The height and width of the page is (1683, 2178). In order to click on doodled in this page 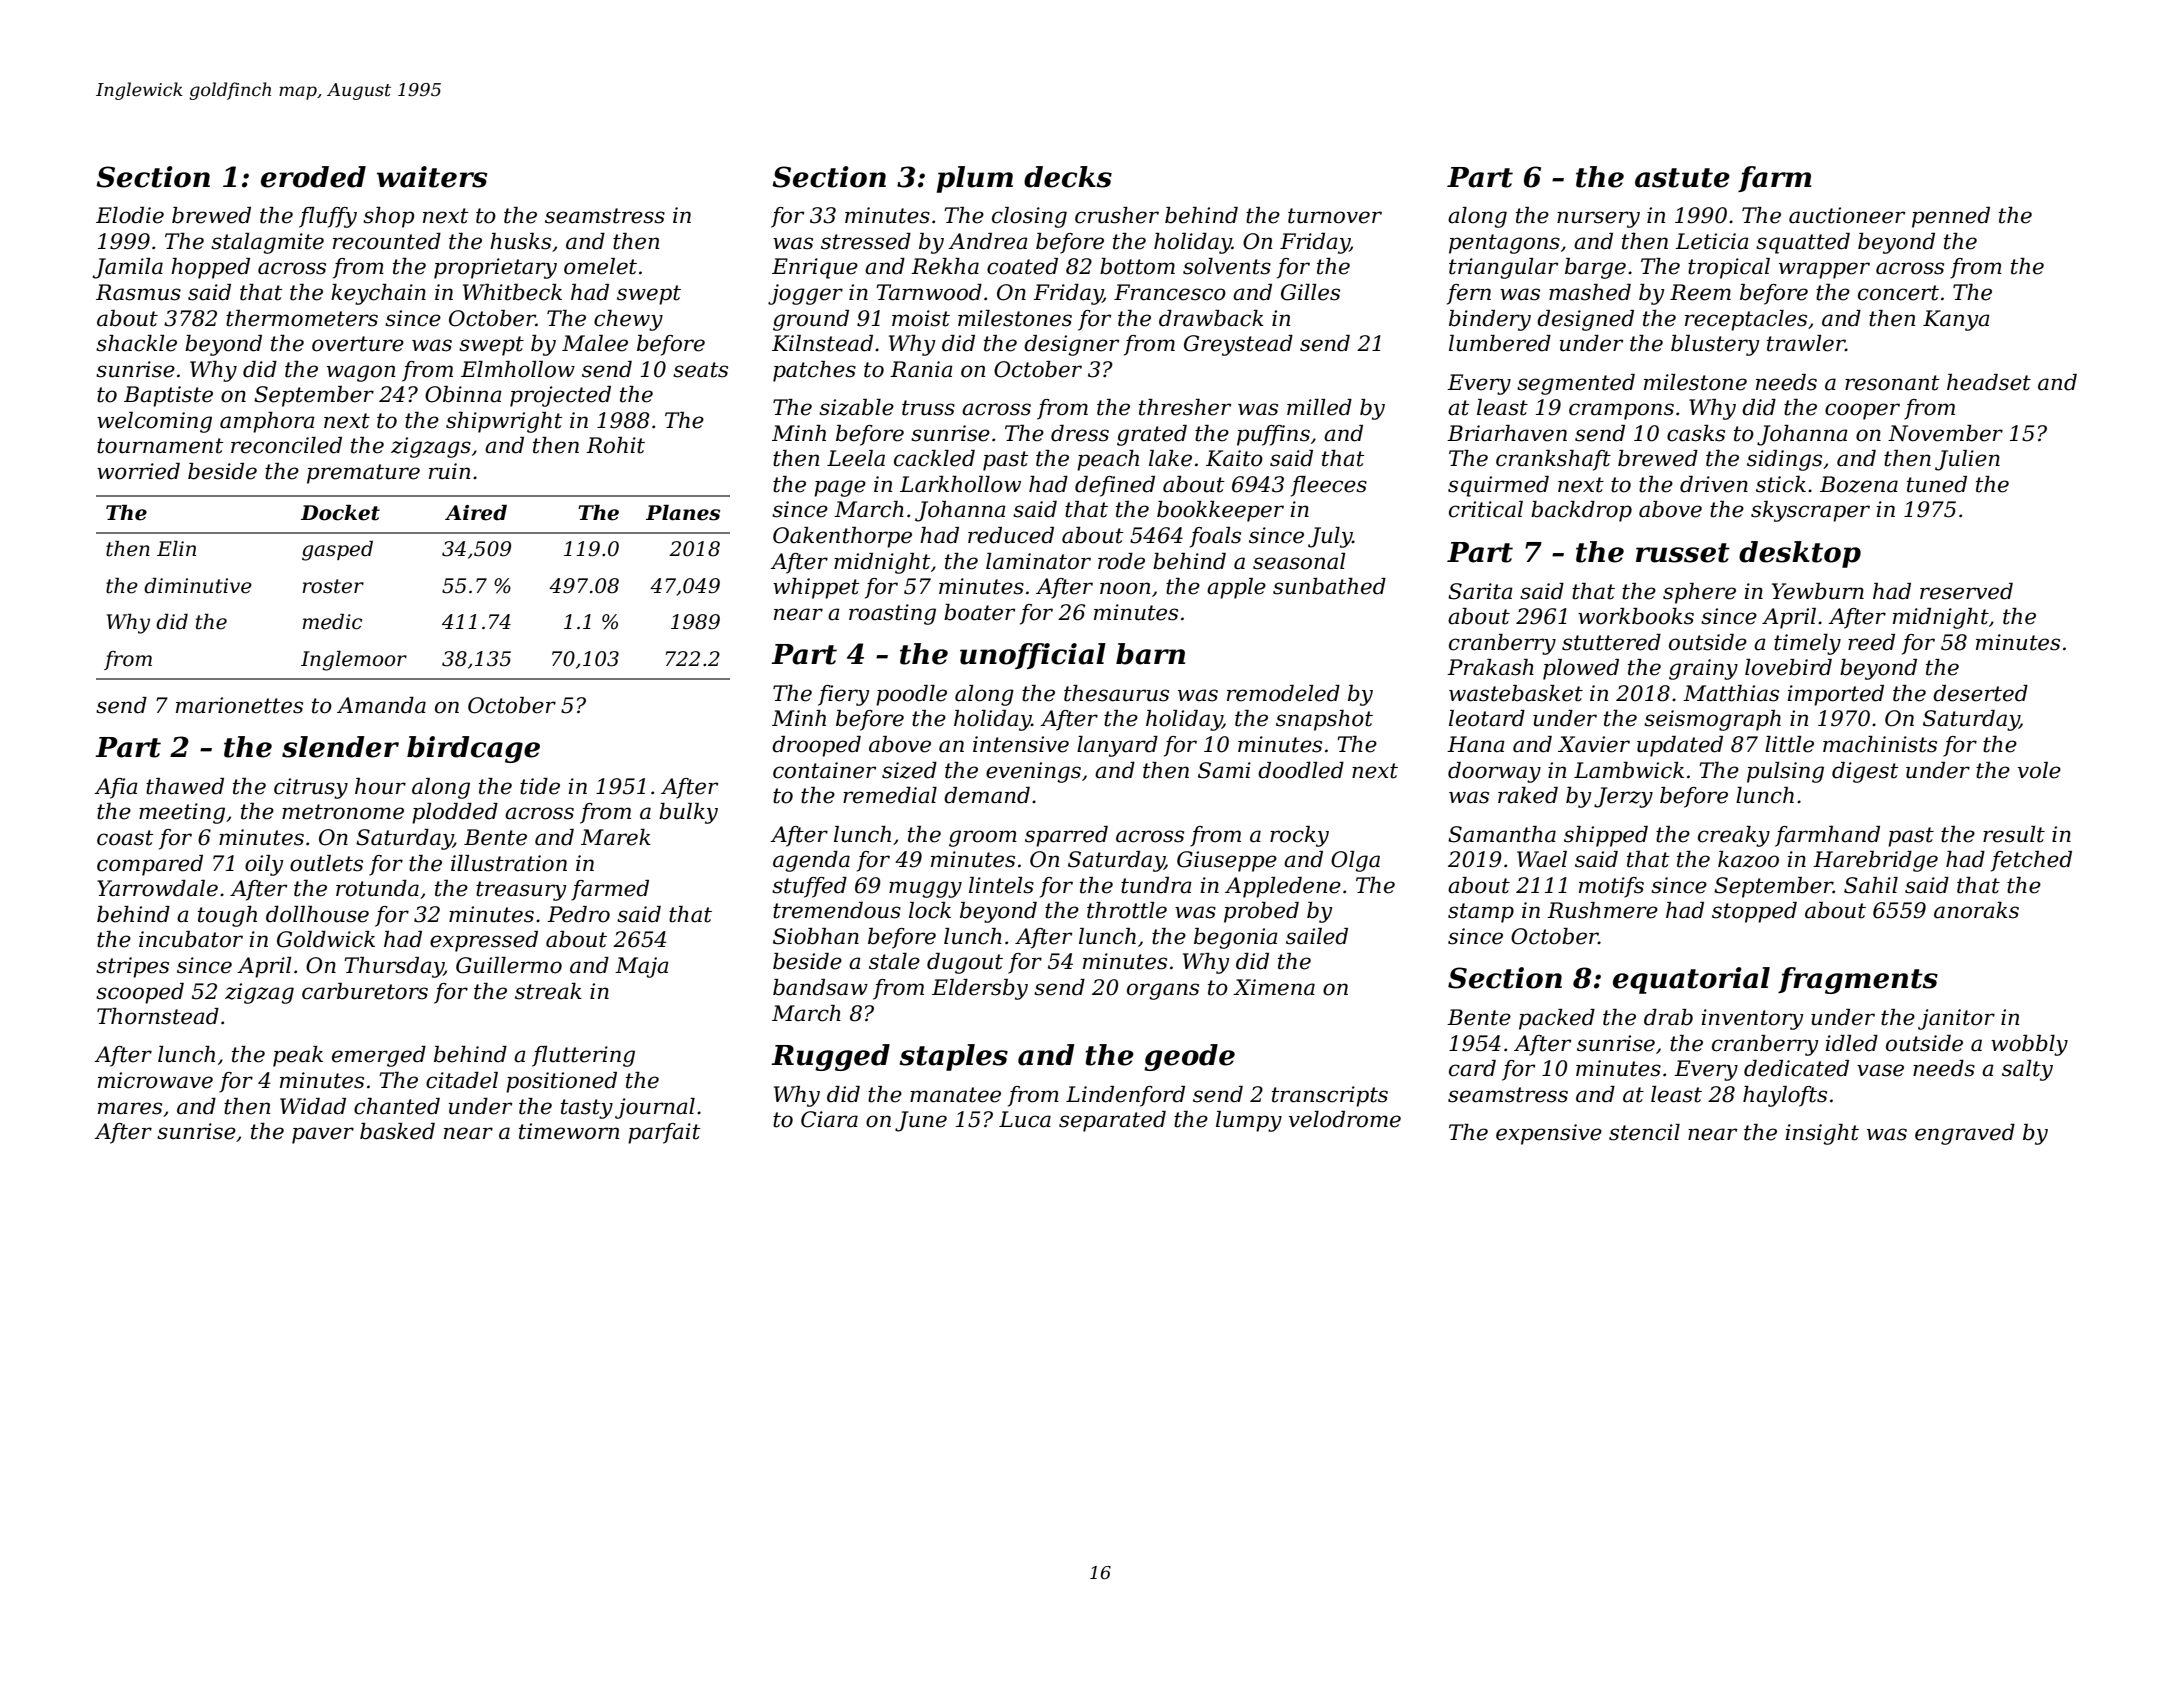, I will do `click(1301, 770)`.
